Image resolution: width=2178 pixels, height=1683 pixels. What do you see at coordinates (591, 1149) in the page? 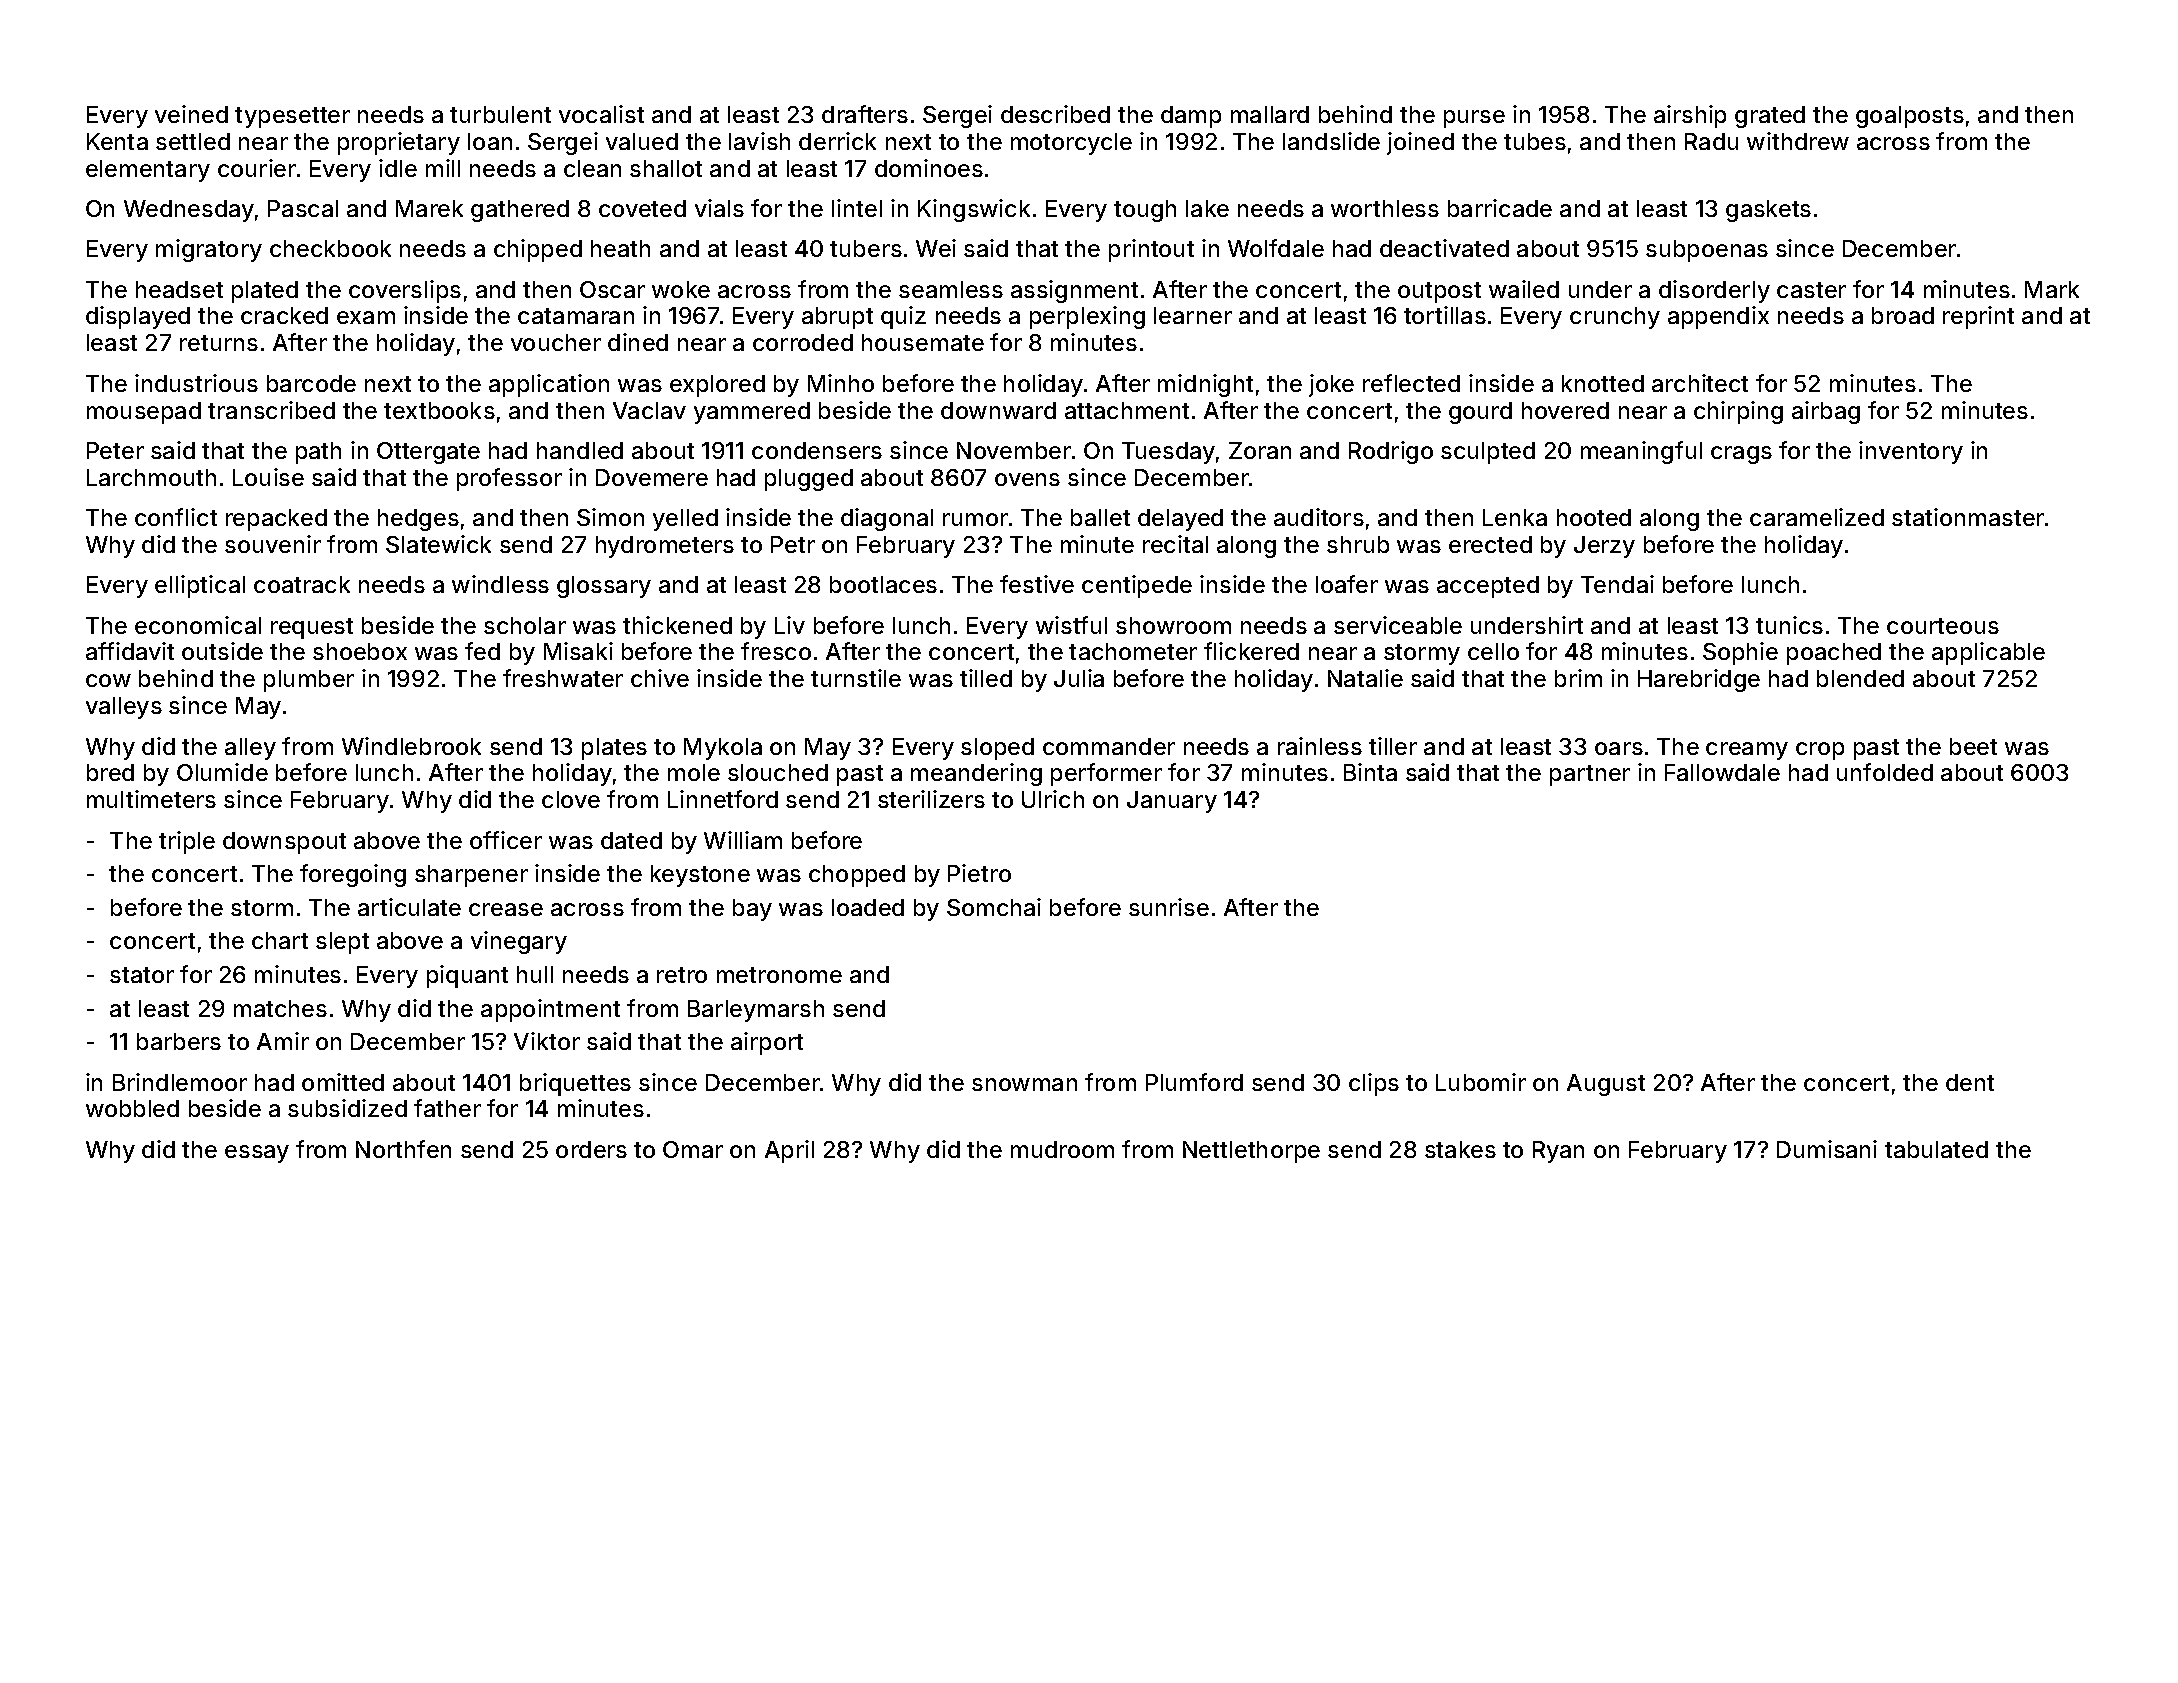
I see `orders` at bounding box center [591, 1149].
